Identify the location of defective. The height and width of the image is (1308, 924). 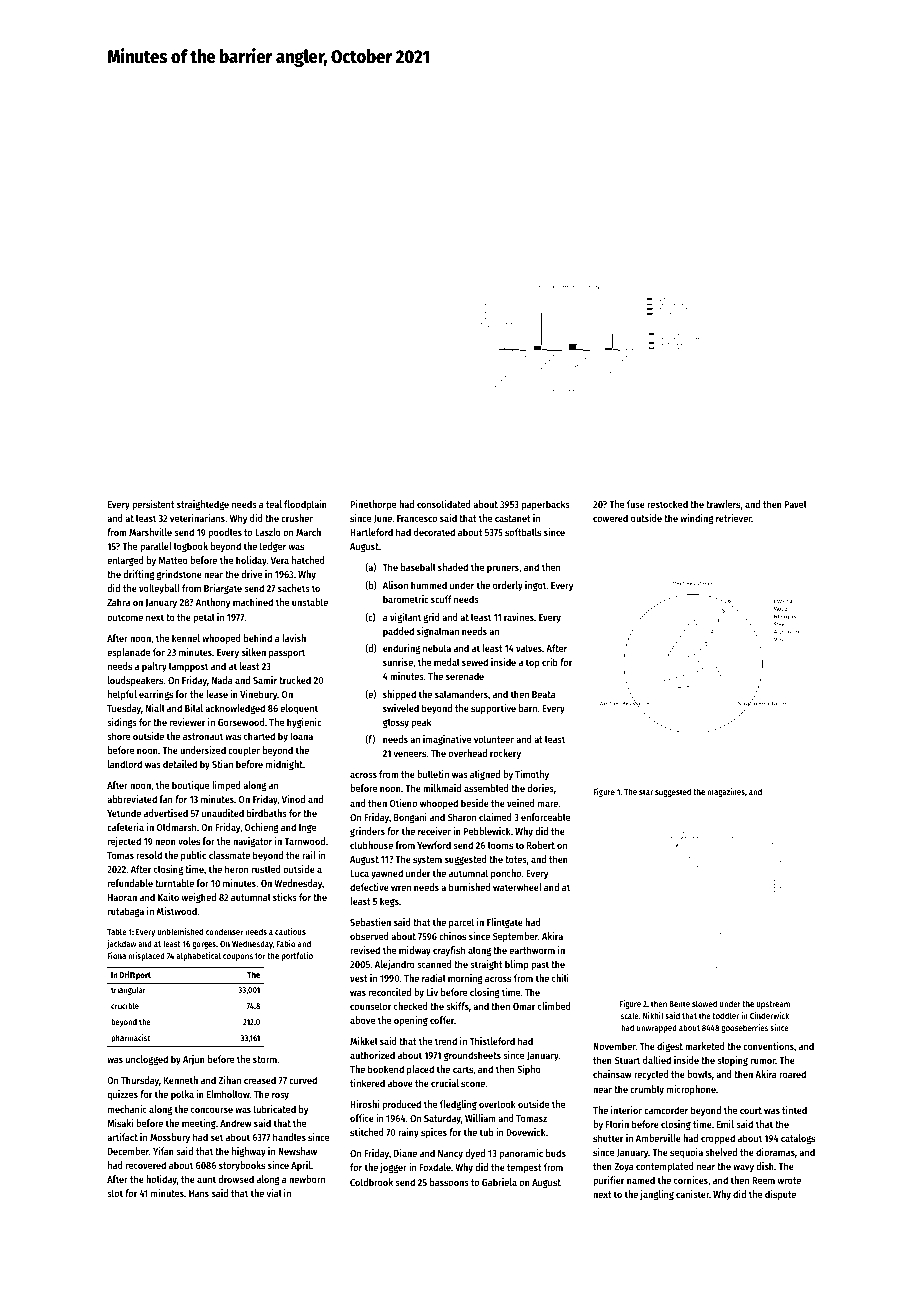
(369, 887).
